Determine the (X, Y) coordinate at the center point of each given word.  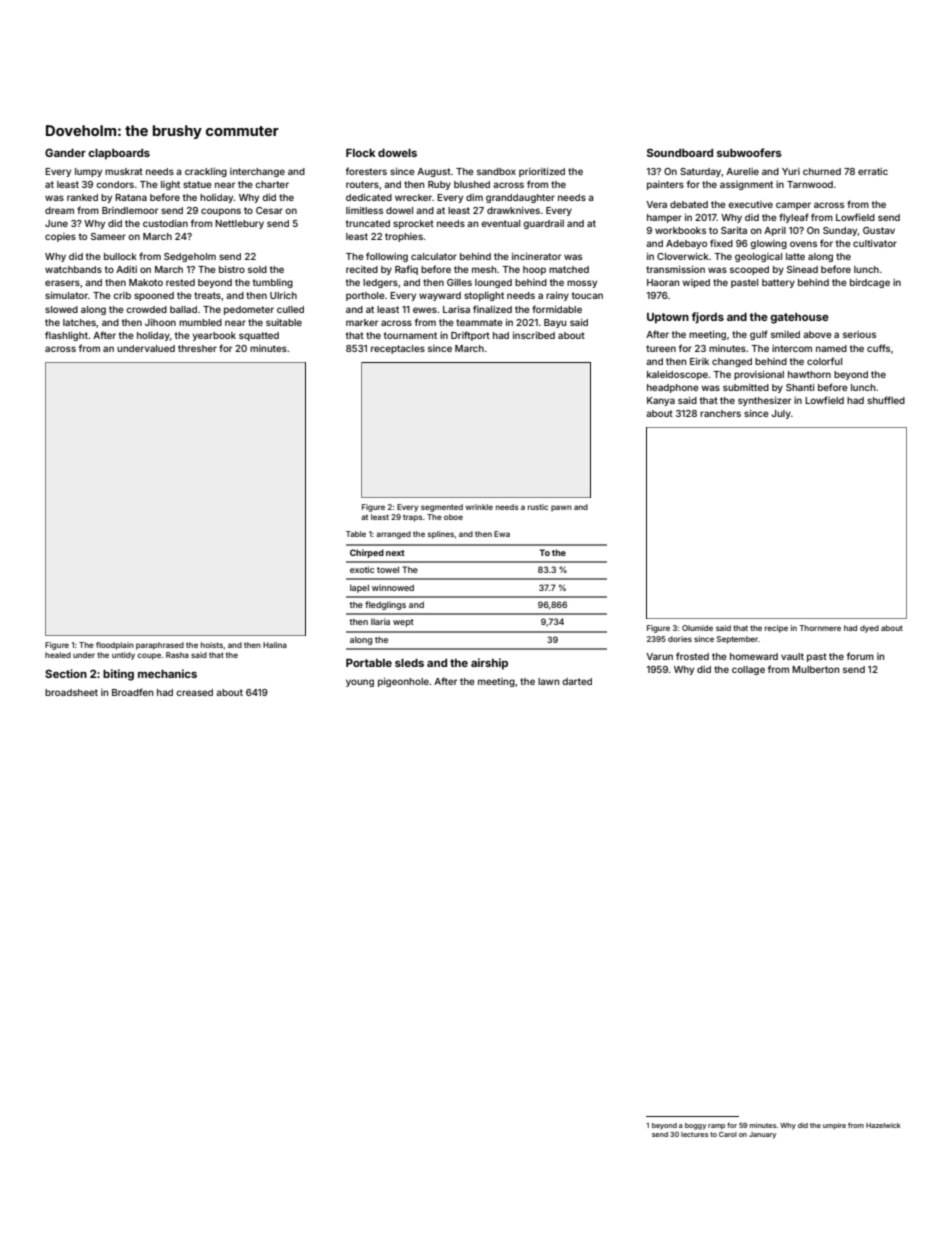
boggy (695, 1126)
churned (822, 171)
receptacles (398, 349)
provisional (759, 375)
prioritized (542, 172)
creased (194, 692)
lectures (694, 1134)
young (360, 683)
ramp (716, 1126)
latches (79, 322)
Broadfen (132, 692)
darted (577, 681)
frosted (692, 656)
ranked (82, 197)
